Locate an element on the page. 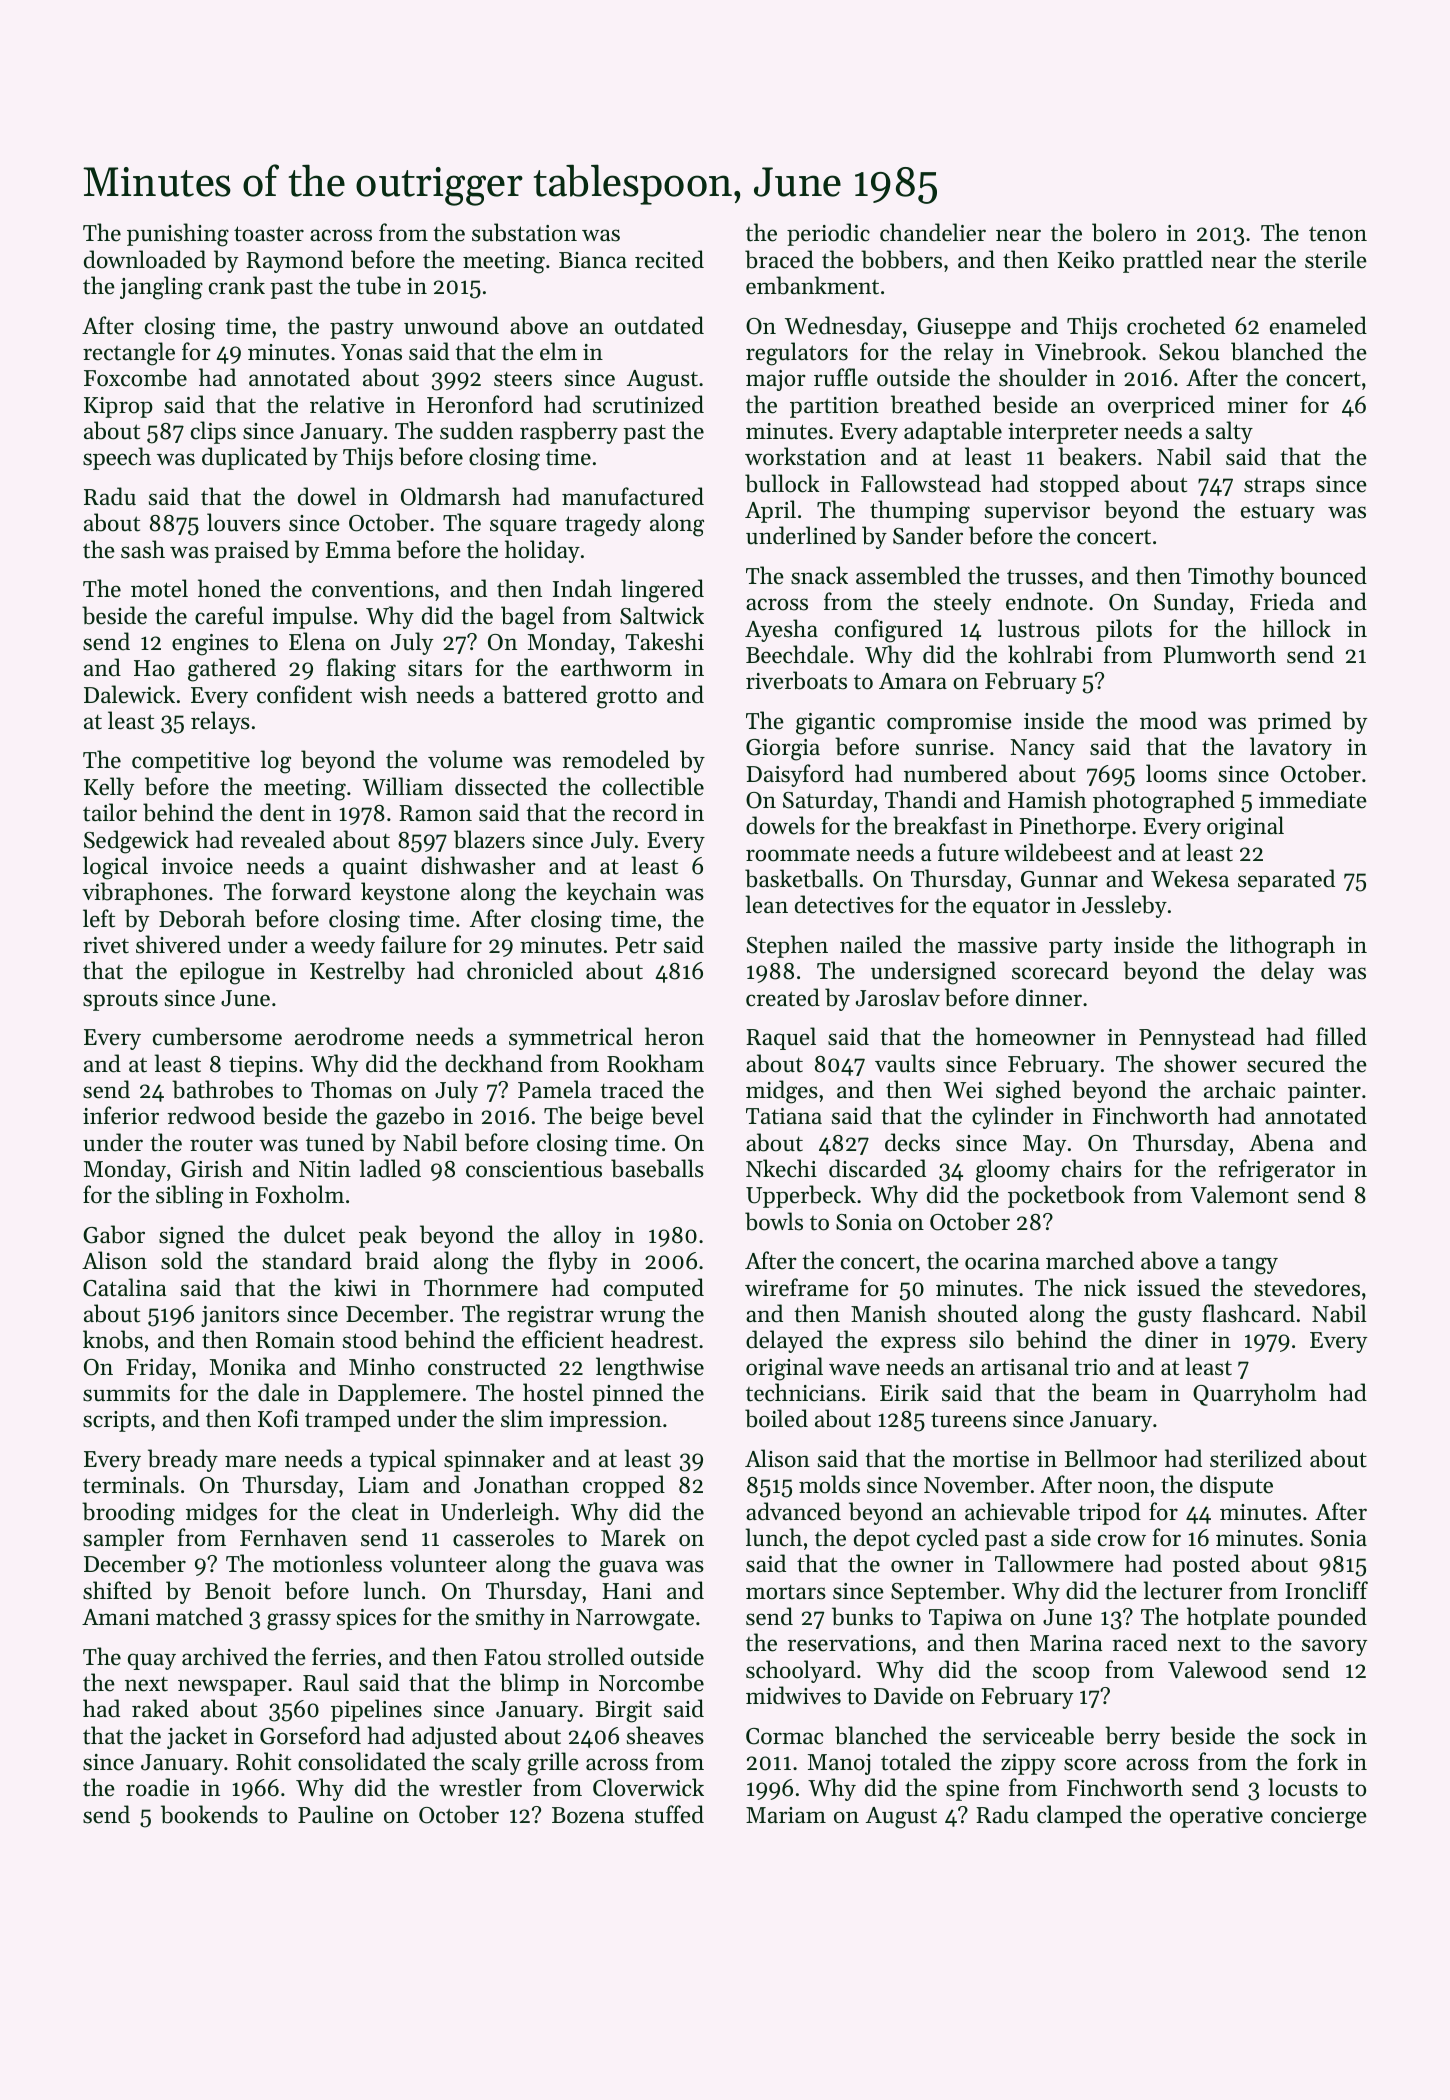 The width and height of the image is (1450, 2100). noon is located at coordinates (1123, 1487).
